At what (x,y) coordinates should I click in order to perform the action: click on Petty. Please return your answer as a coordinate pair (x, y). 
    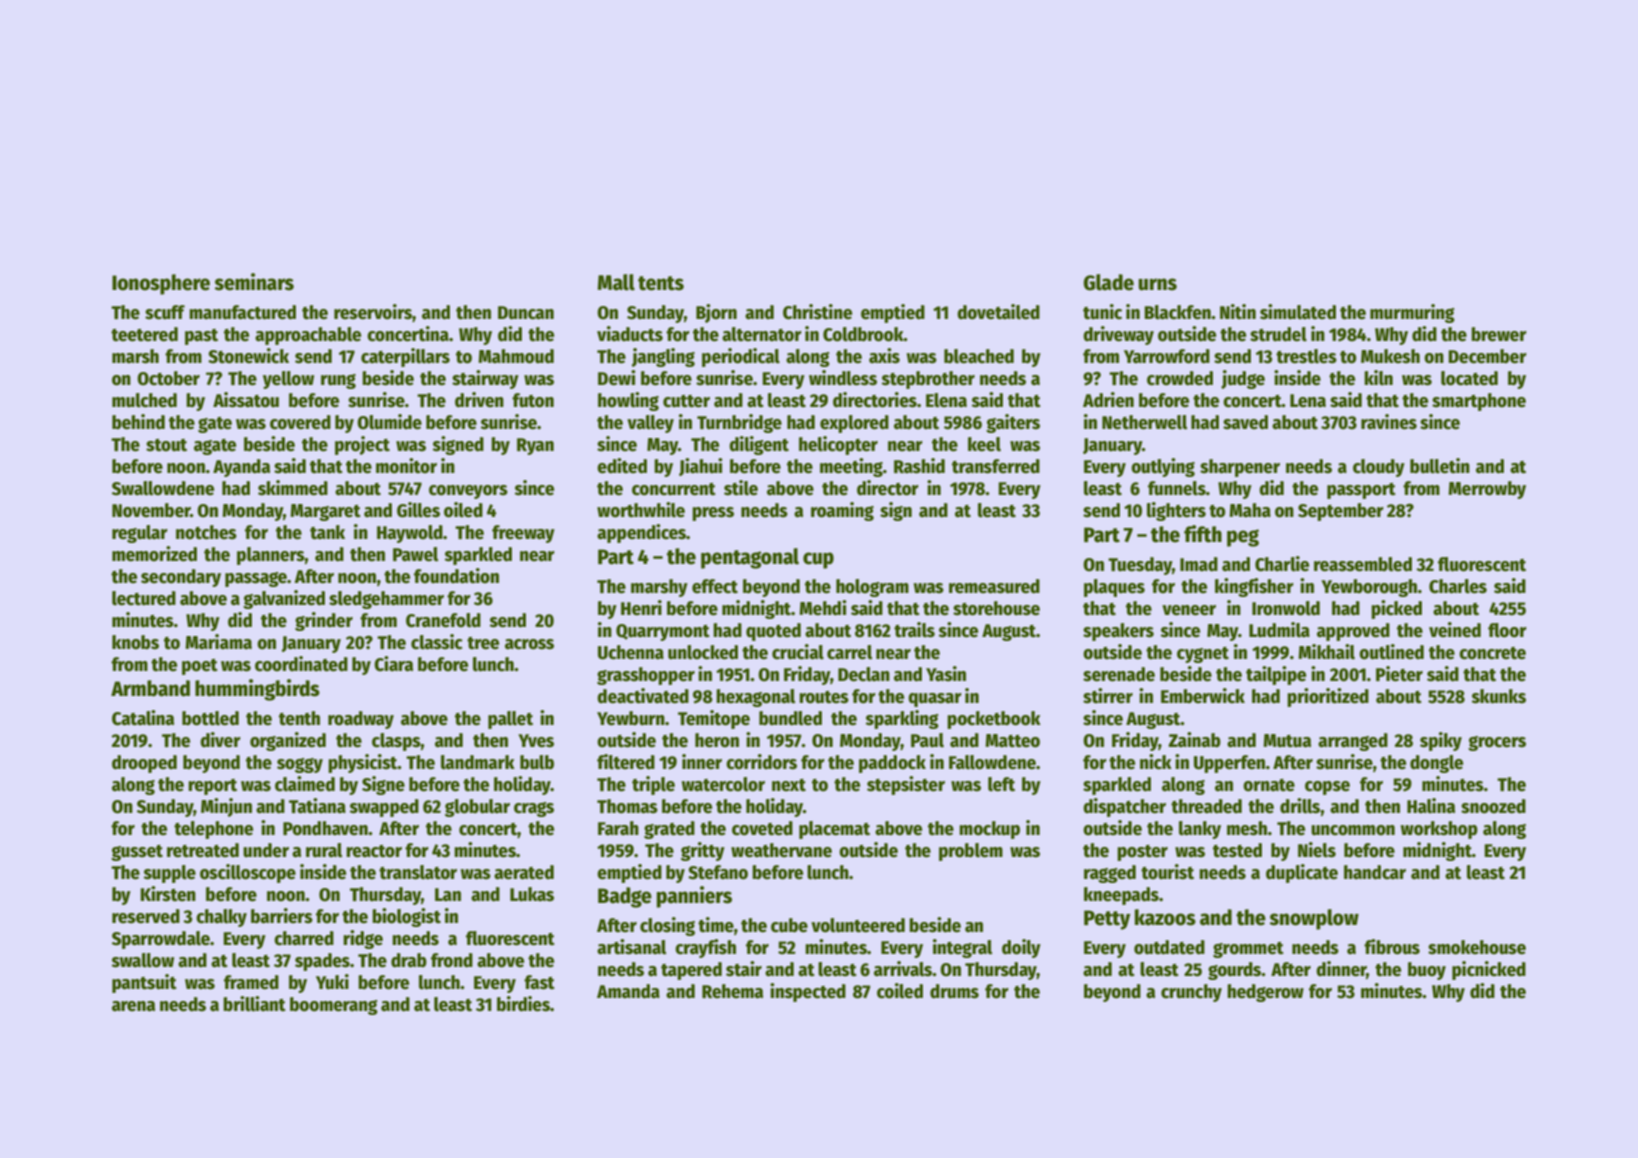
    Looking at the image, I should click on (1107, 920).
